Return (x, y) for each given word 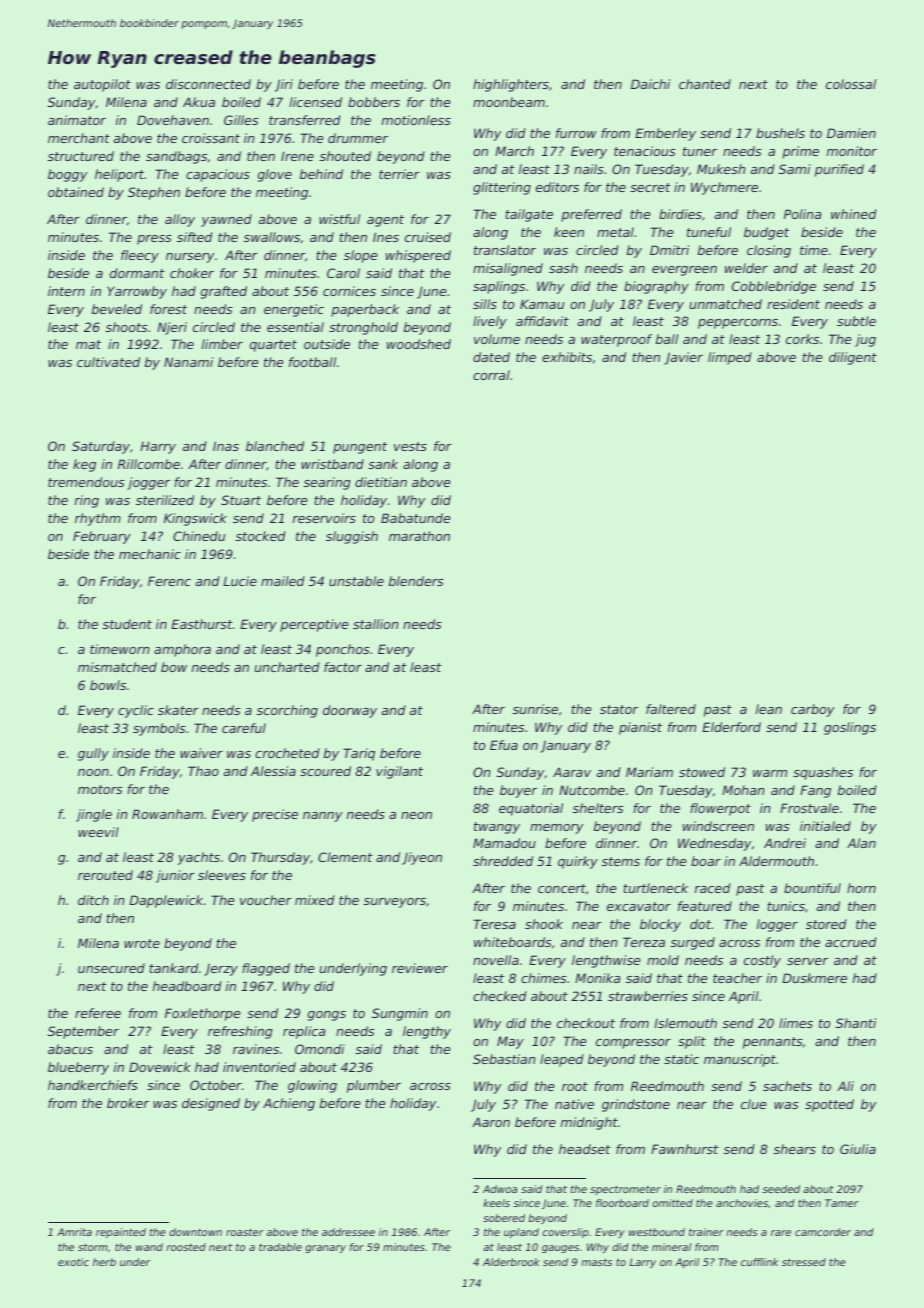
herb (104, 1262)
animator (77, 120)
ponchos (343, 650)
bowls (108, 685)
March (514, 151)
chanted (705, 84)
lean (769, 709)
